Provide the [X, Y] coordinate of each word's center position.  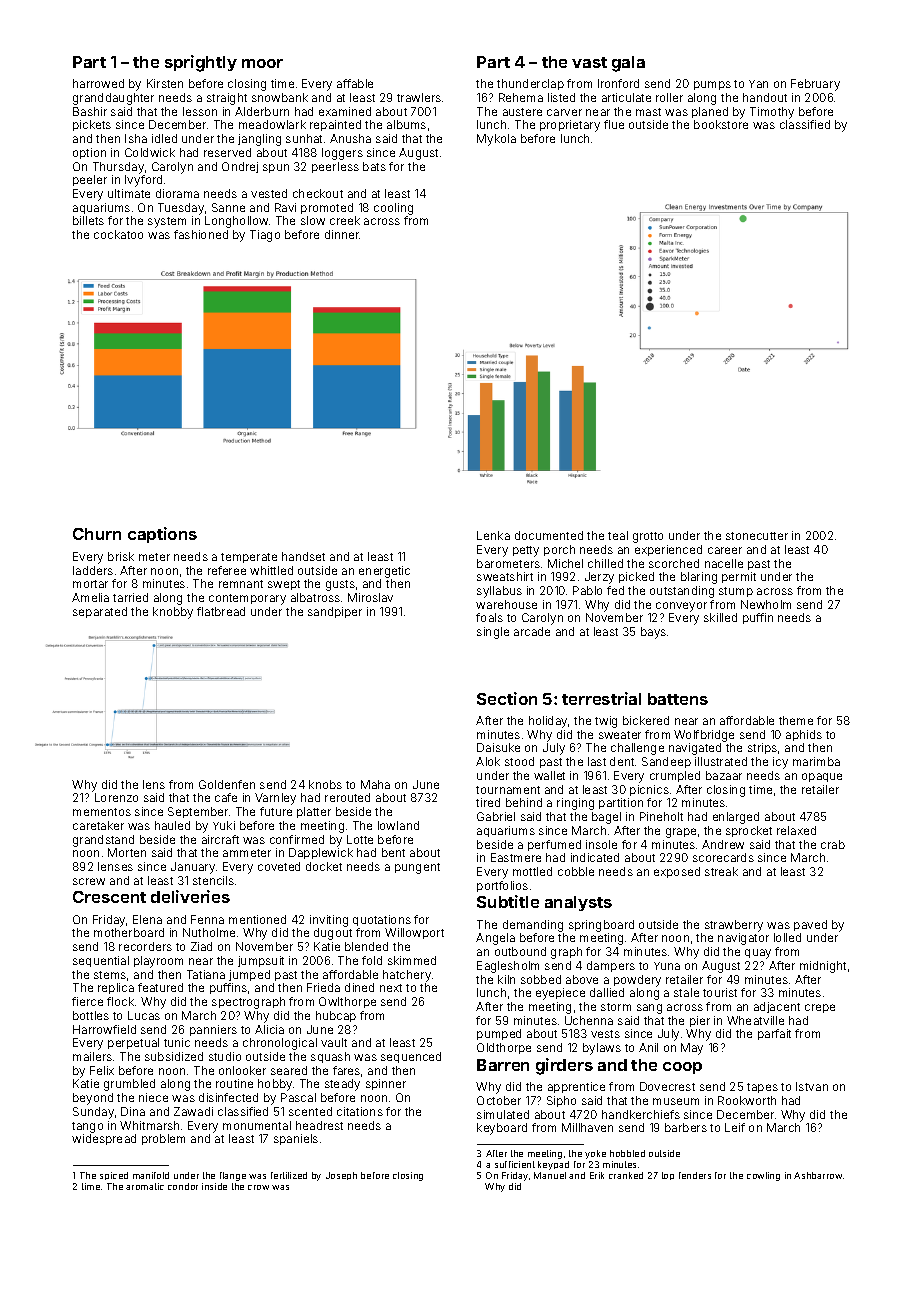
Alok [488, 761]
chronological [280, 1044]
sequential [101, 961]
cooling [393, 209]
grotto [648, 537]
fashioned [201, 234]
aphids [804, 735]
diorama [177, 193]
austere [522, 112]
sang [649, 1009]
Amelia [90, 597]
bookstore [721, 124]
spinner [386, 1084]
